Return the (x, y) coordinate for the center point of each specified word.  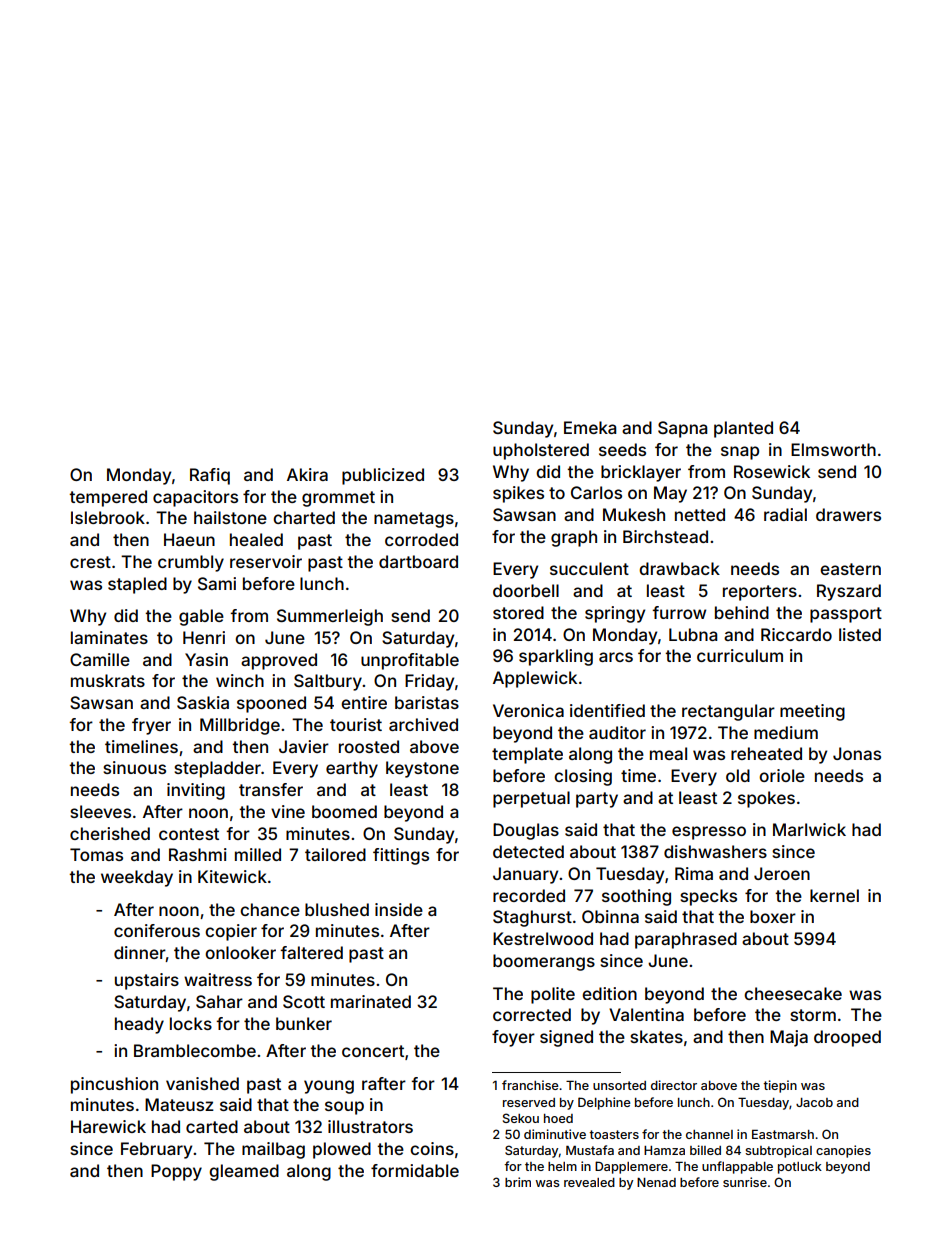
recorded (529, 895)
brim (518, 1182)
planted (743, 429)
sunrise (745, 1182)
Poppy (176, 1172)
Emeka (590, 427)
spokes (766, 799)
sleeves (100, 811)
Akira (307, 474)
